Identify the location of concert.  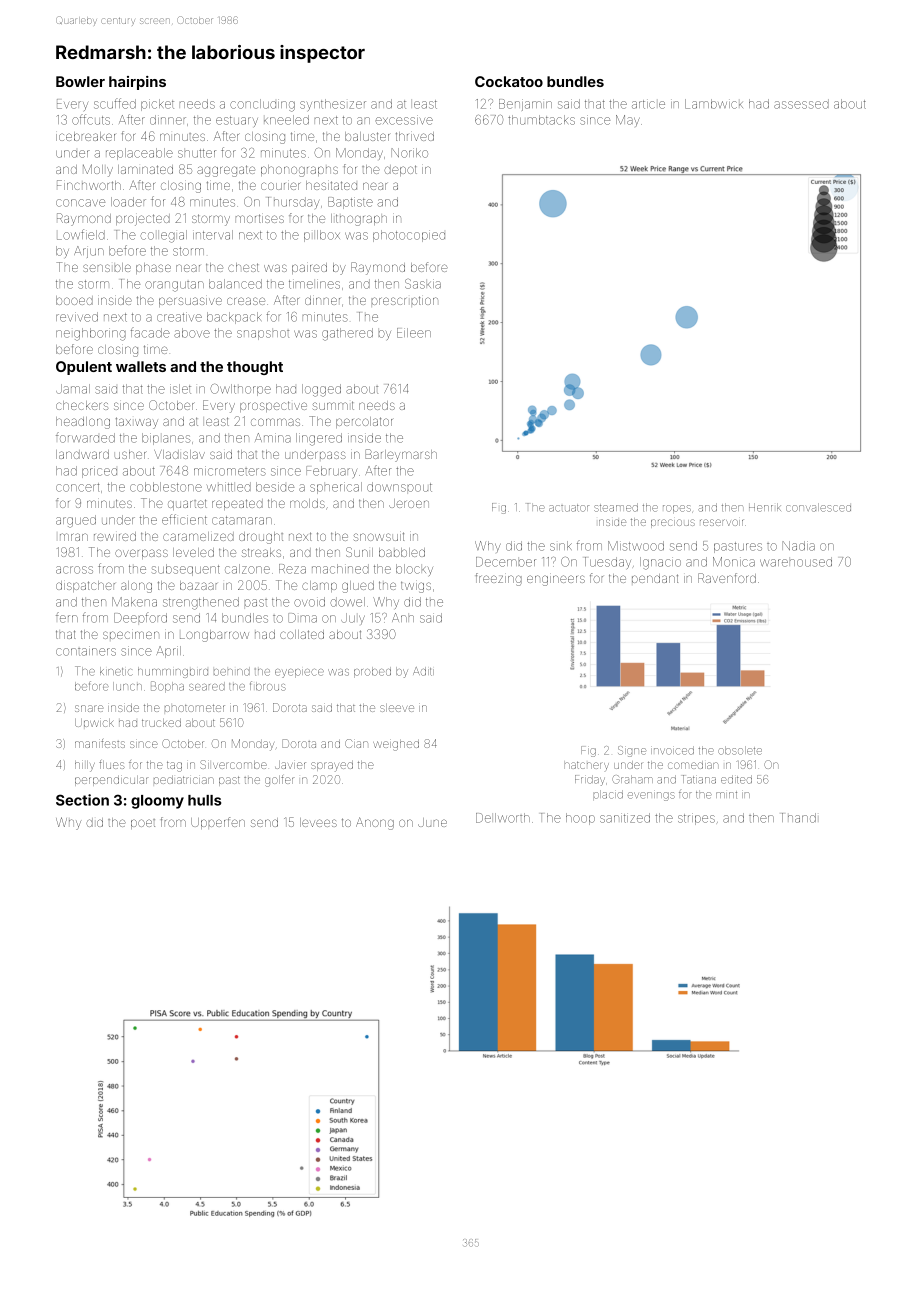
(77, 487).
